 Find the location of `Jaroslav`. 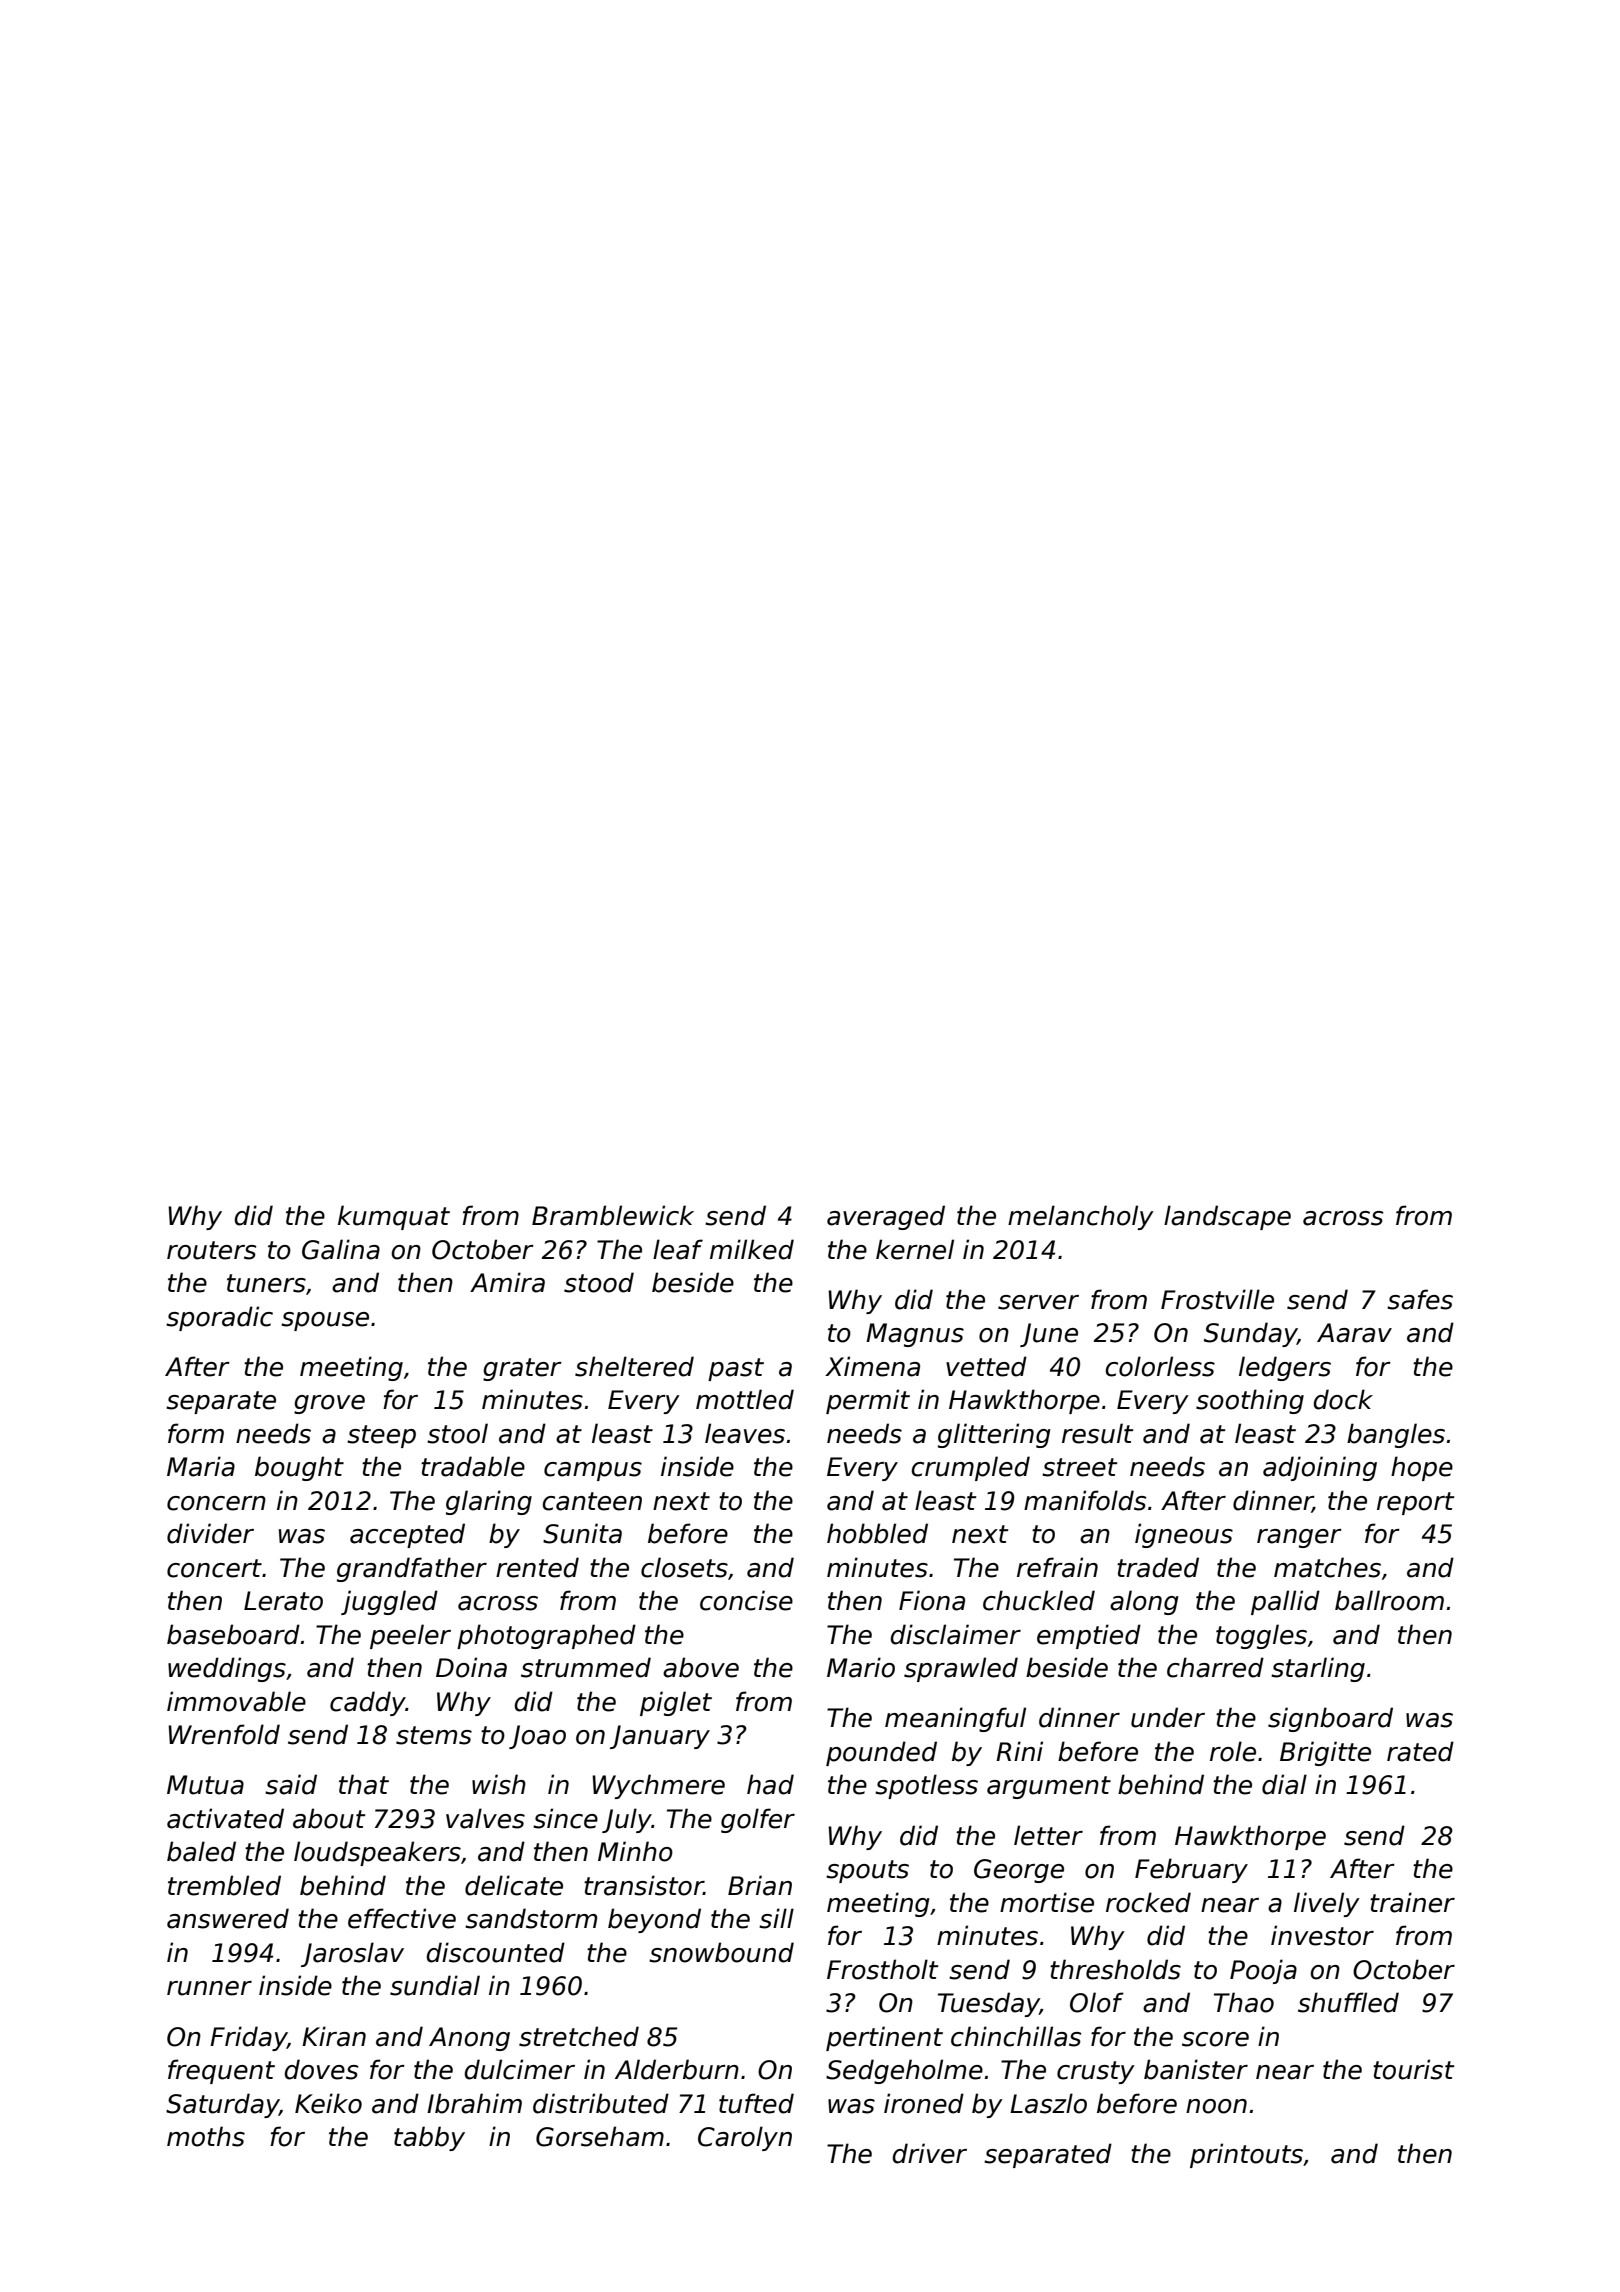

Jaroslav is located at coordinates (352, 1954).
